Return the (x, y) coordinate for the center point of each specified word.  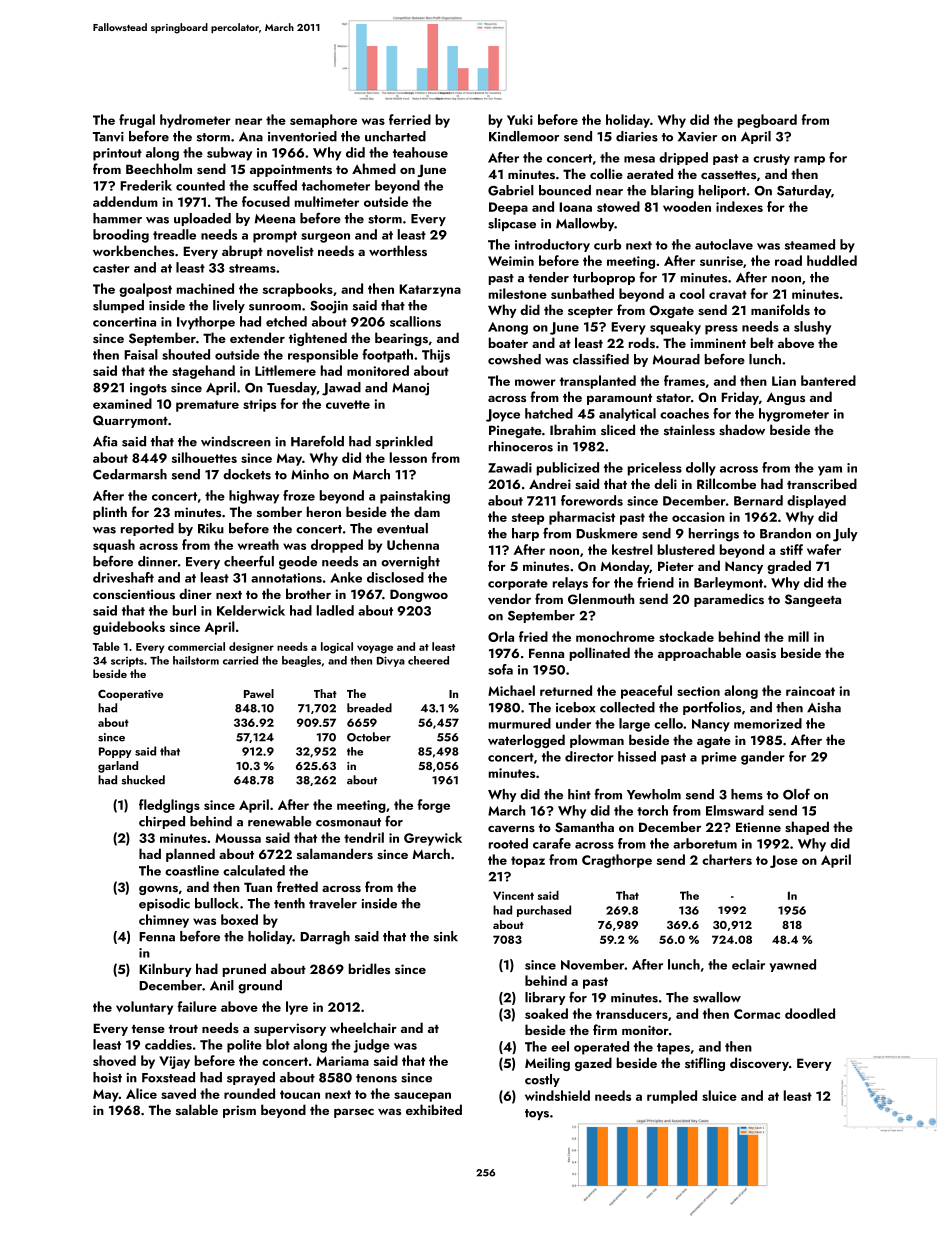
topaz (528, 862)
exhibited (434, 1109)
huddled (832, 260)
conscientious (134, 594)
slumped (118, 306)
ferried (410, 119)
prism (239, 1111)
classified (601, 359)
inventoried (302, 136)
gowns (158, 890)
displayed (816, 502)
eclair (748, 964)
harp (525, 534)
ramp (809, 160)
